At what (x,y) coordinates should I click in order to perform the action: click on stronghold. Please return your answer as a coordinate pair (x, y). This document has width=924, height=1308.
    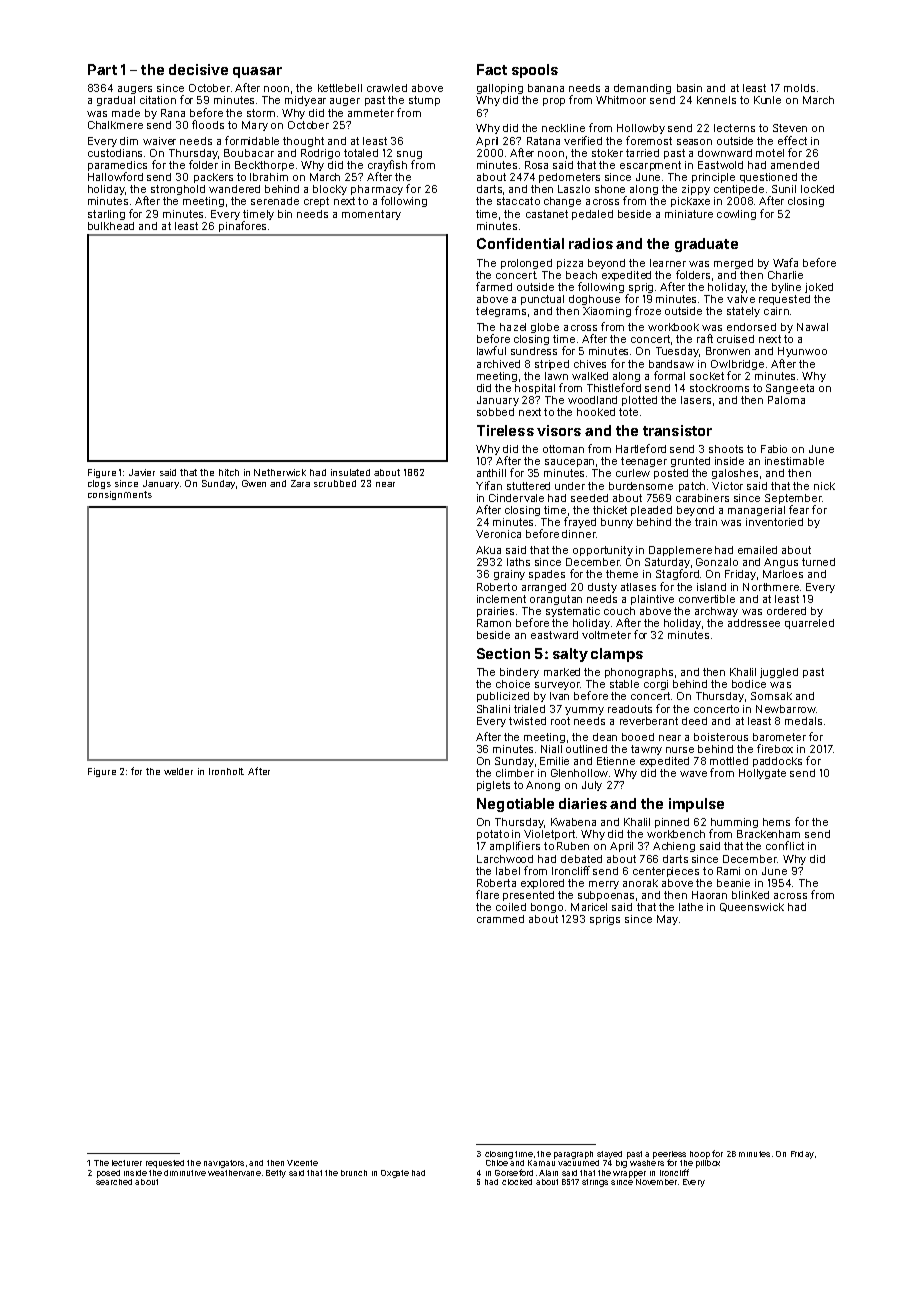
    Looking at the image, I should click on (178, 190).
